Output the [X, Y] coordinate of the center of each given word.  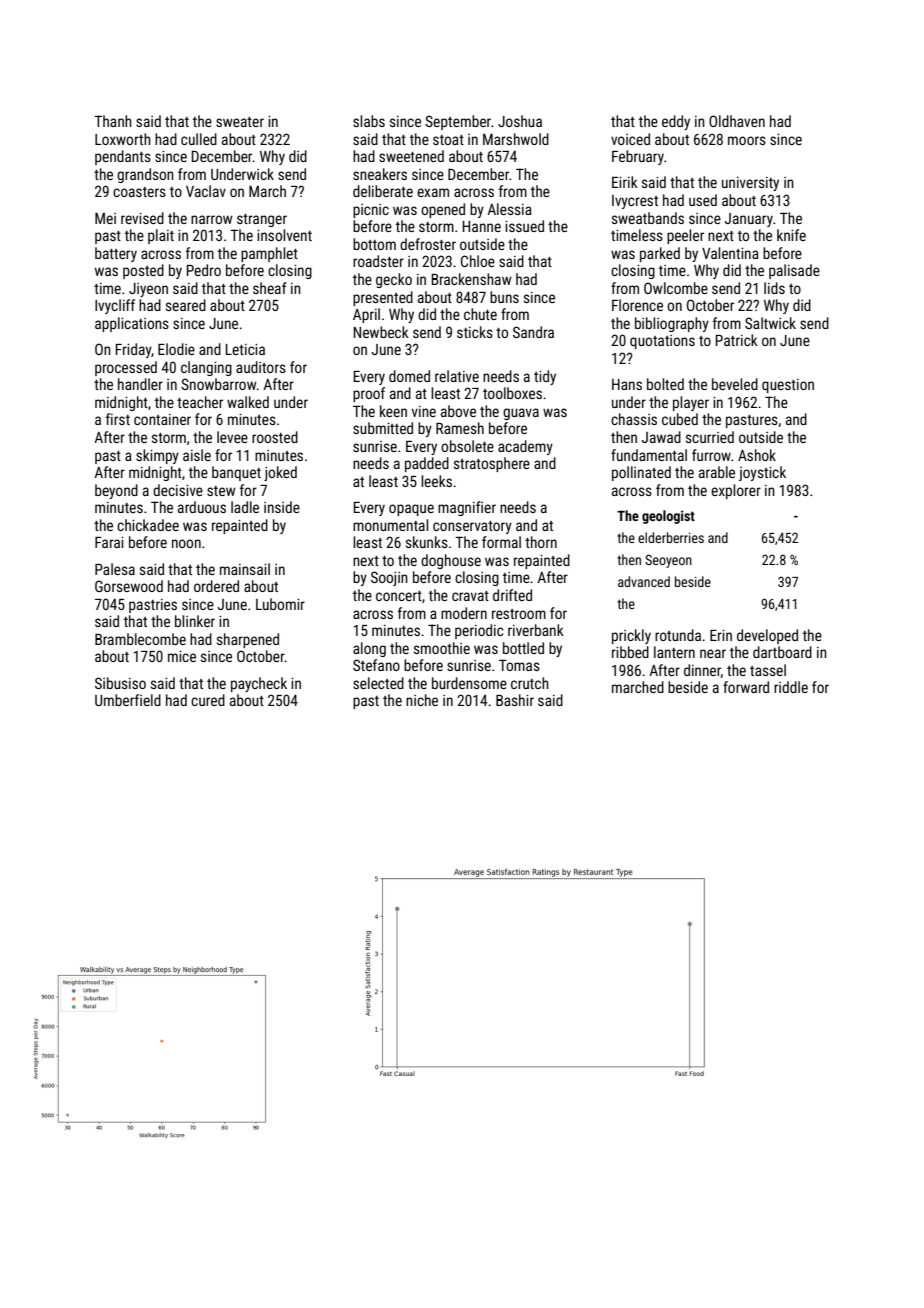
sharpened [248, 640]
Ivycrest [635, 202]
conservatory [472, 527]
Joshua [520, 121]
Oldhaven [737, 121]
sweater [240, 122]
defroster [428, 244]
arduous [202, 507]
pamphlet [269, 254]
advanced [644, 581]
